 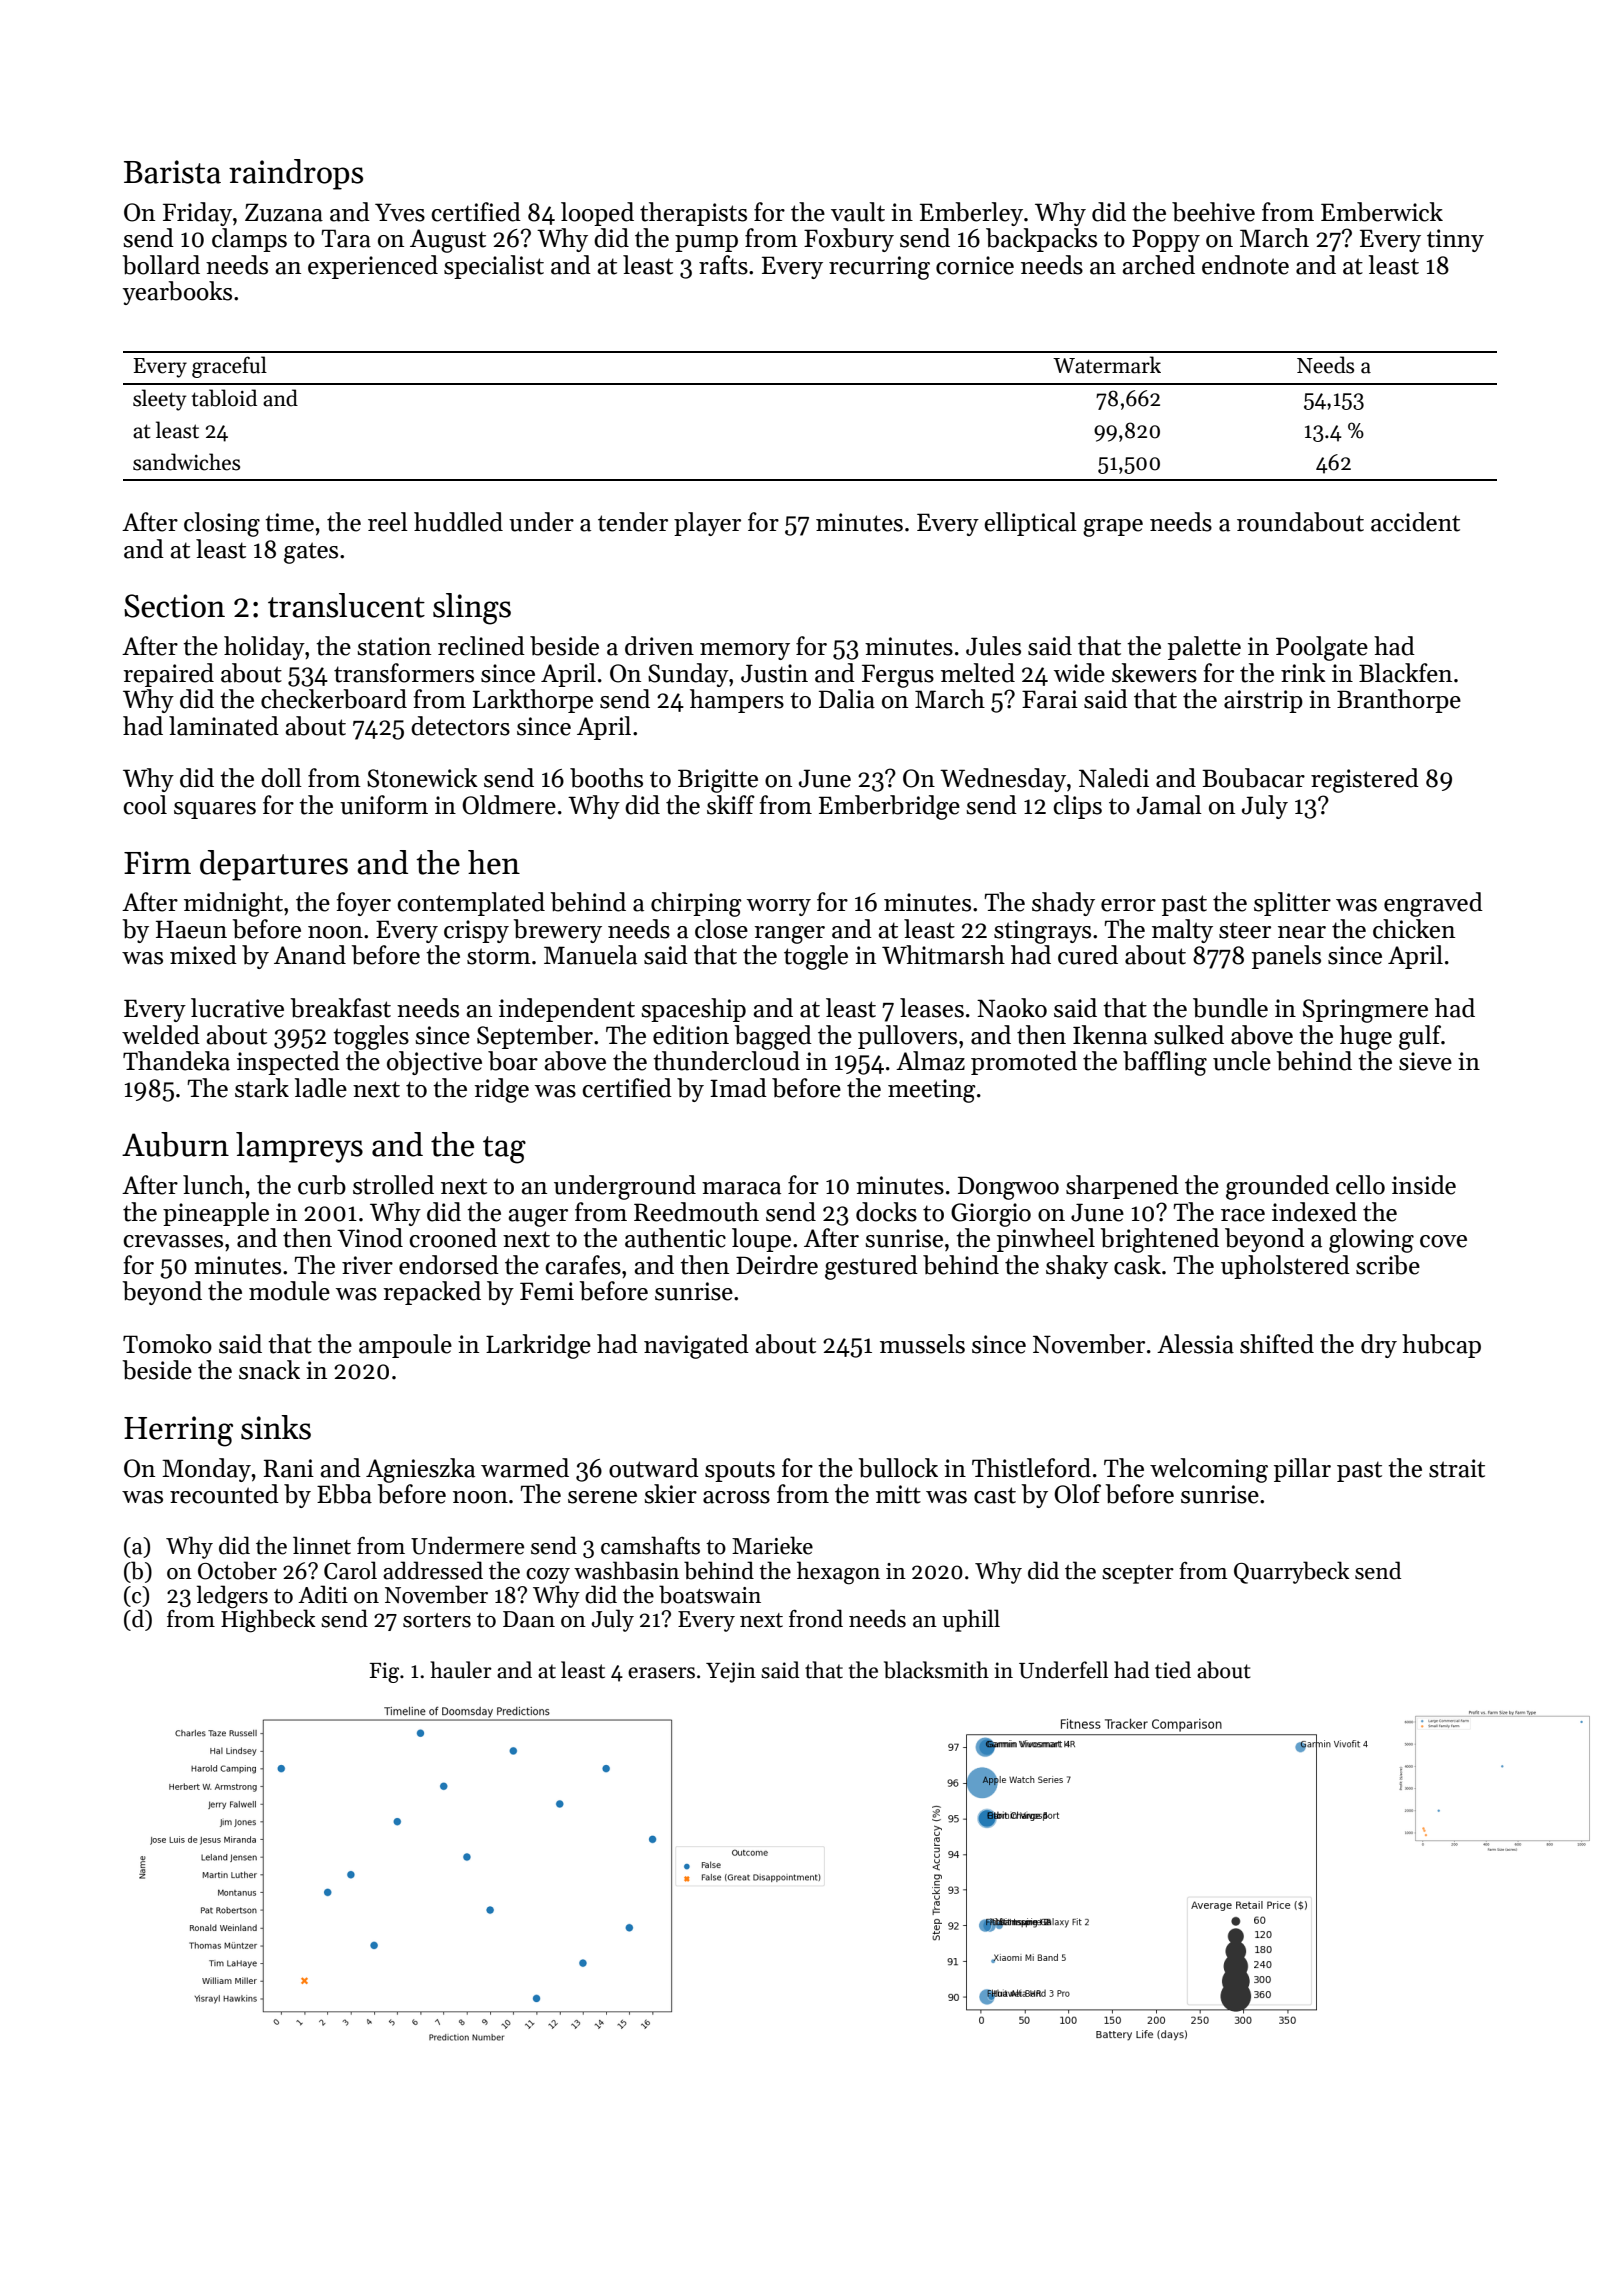 What do you see at coordinates (296, 174) in the screenshot?
I see `raindrops` at bounding box center [296, 174].
